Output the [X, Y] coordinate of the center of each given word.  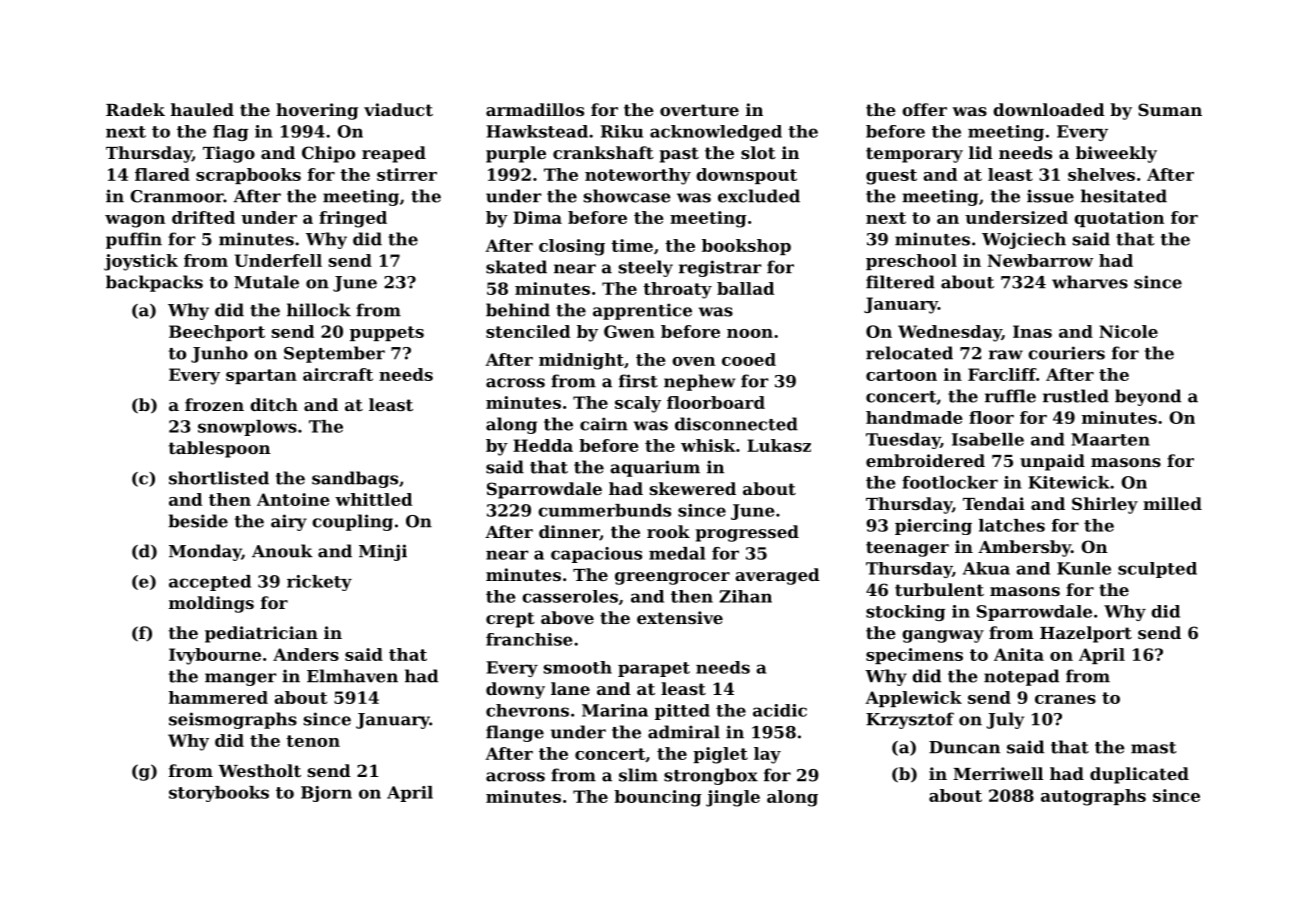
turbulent [939, 589]
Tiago [229, 154]
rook [668, 531]
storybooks [219, 794]
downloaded [1049, 109]
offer [924, 109]
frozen [214, 404]
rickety [319, 583]
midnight [581, 361]
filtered [900, 282]
